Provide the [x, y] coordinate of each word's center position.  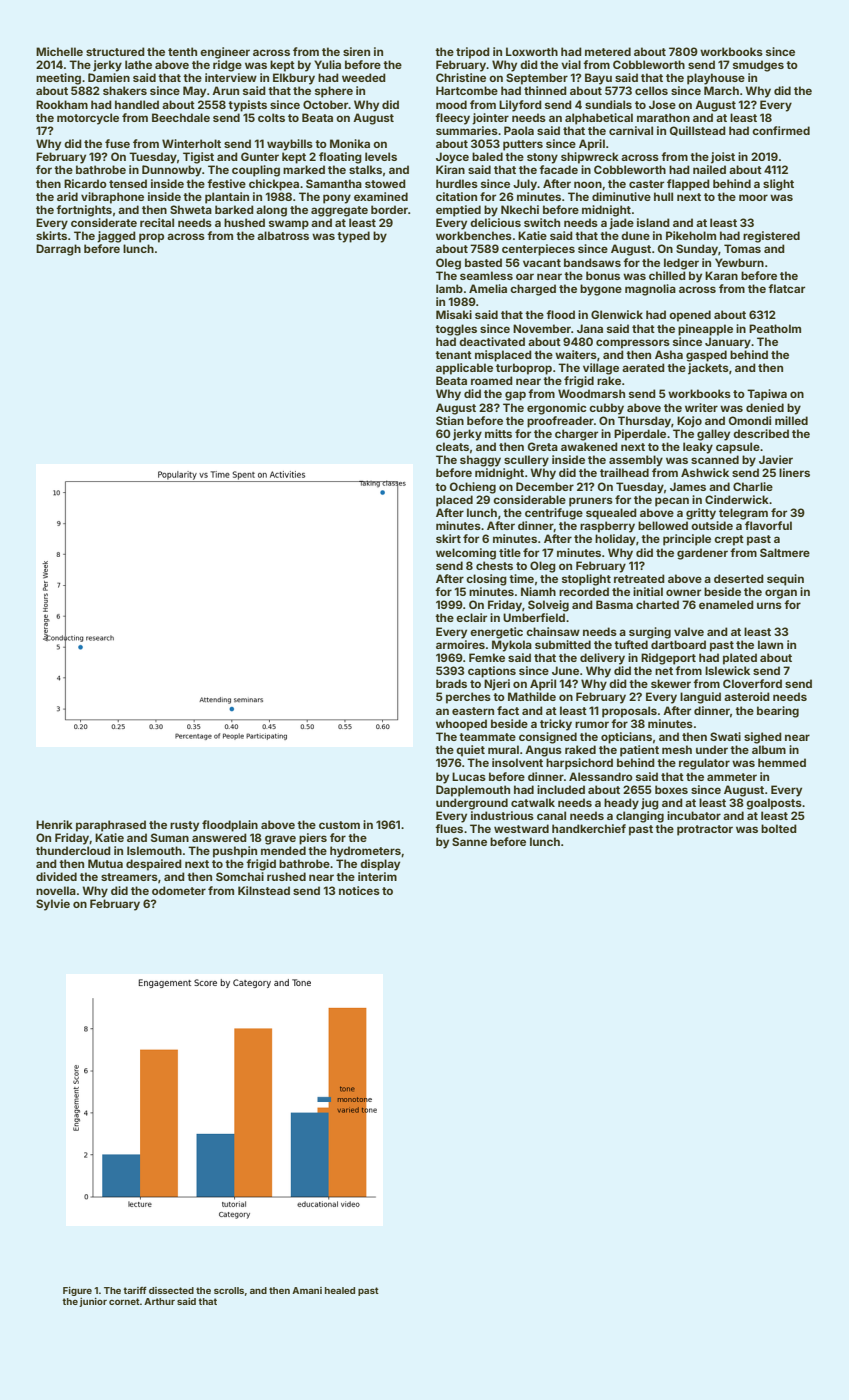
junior [93, 1302]
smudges [758, 66]
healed [340, 1290]
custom [339, 825]
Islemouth [154, 850]
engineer [225, 53]
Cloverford [752, 683]
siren [356, 51]
